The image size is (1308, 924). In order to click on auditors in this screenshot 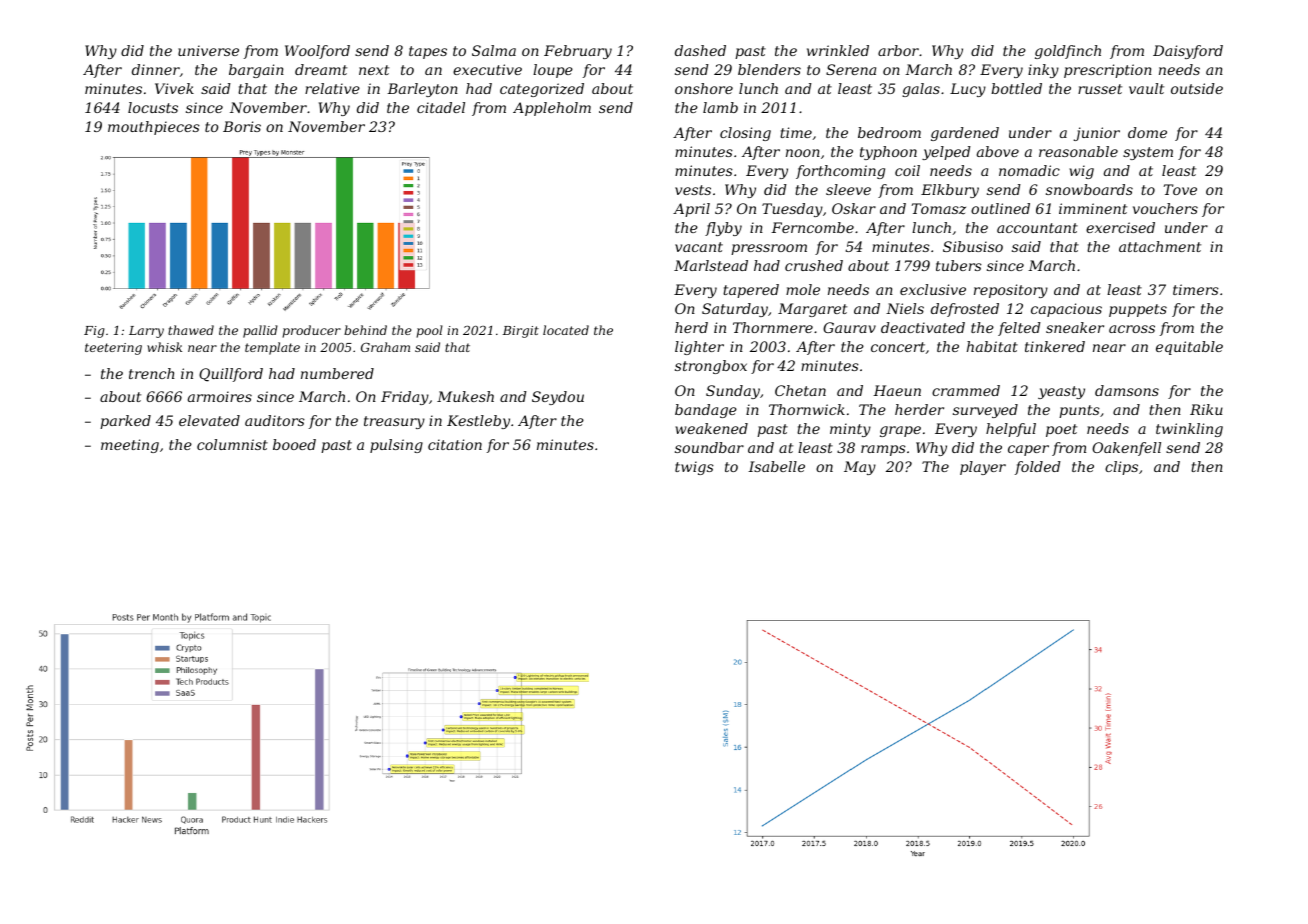, I will do `click(275, 420)`.
